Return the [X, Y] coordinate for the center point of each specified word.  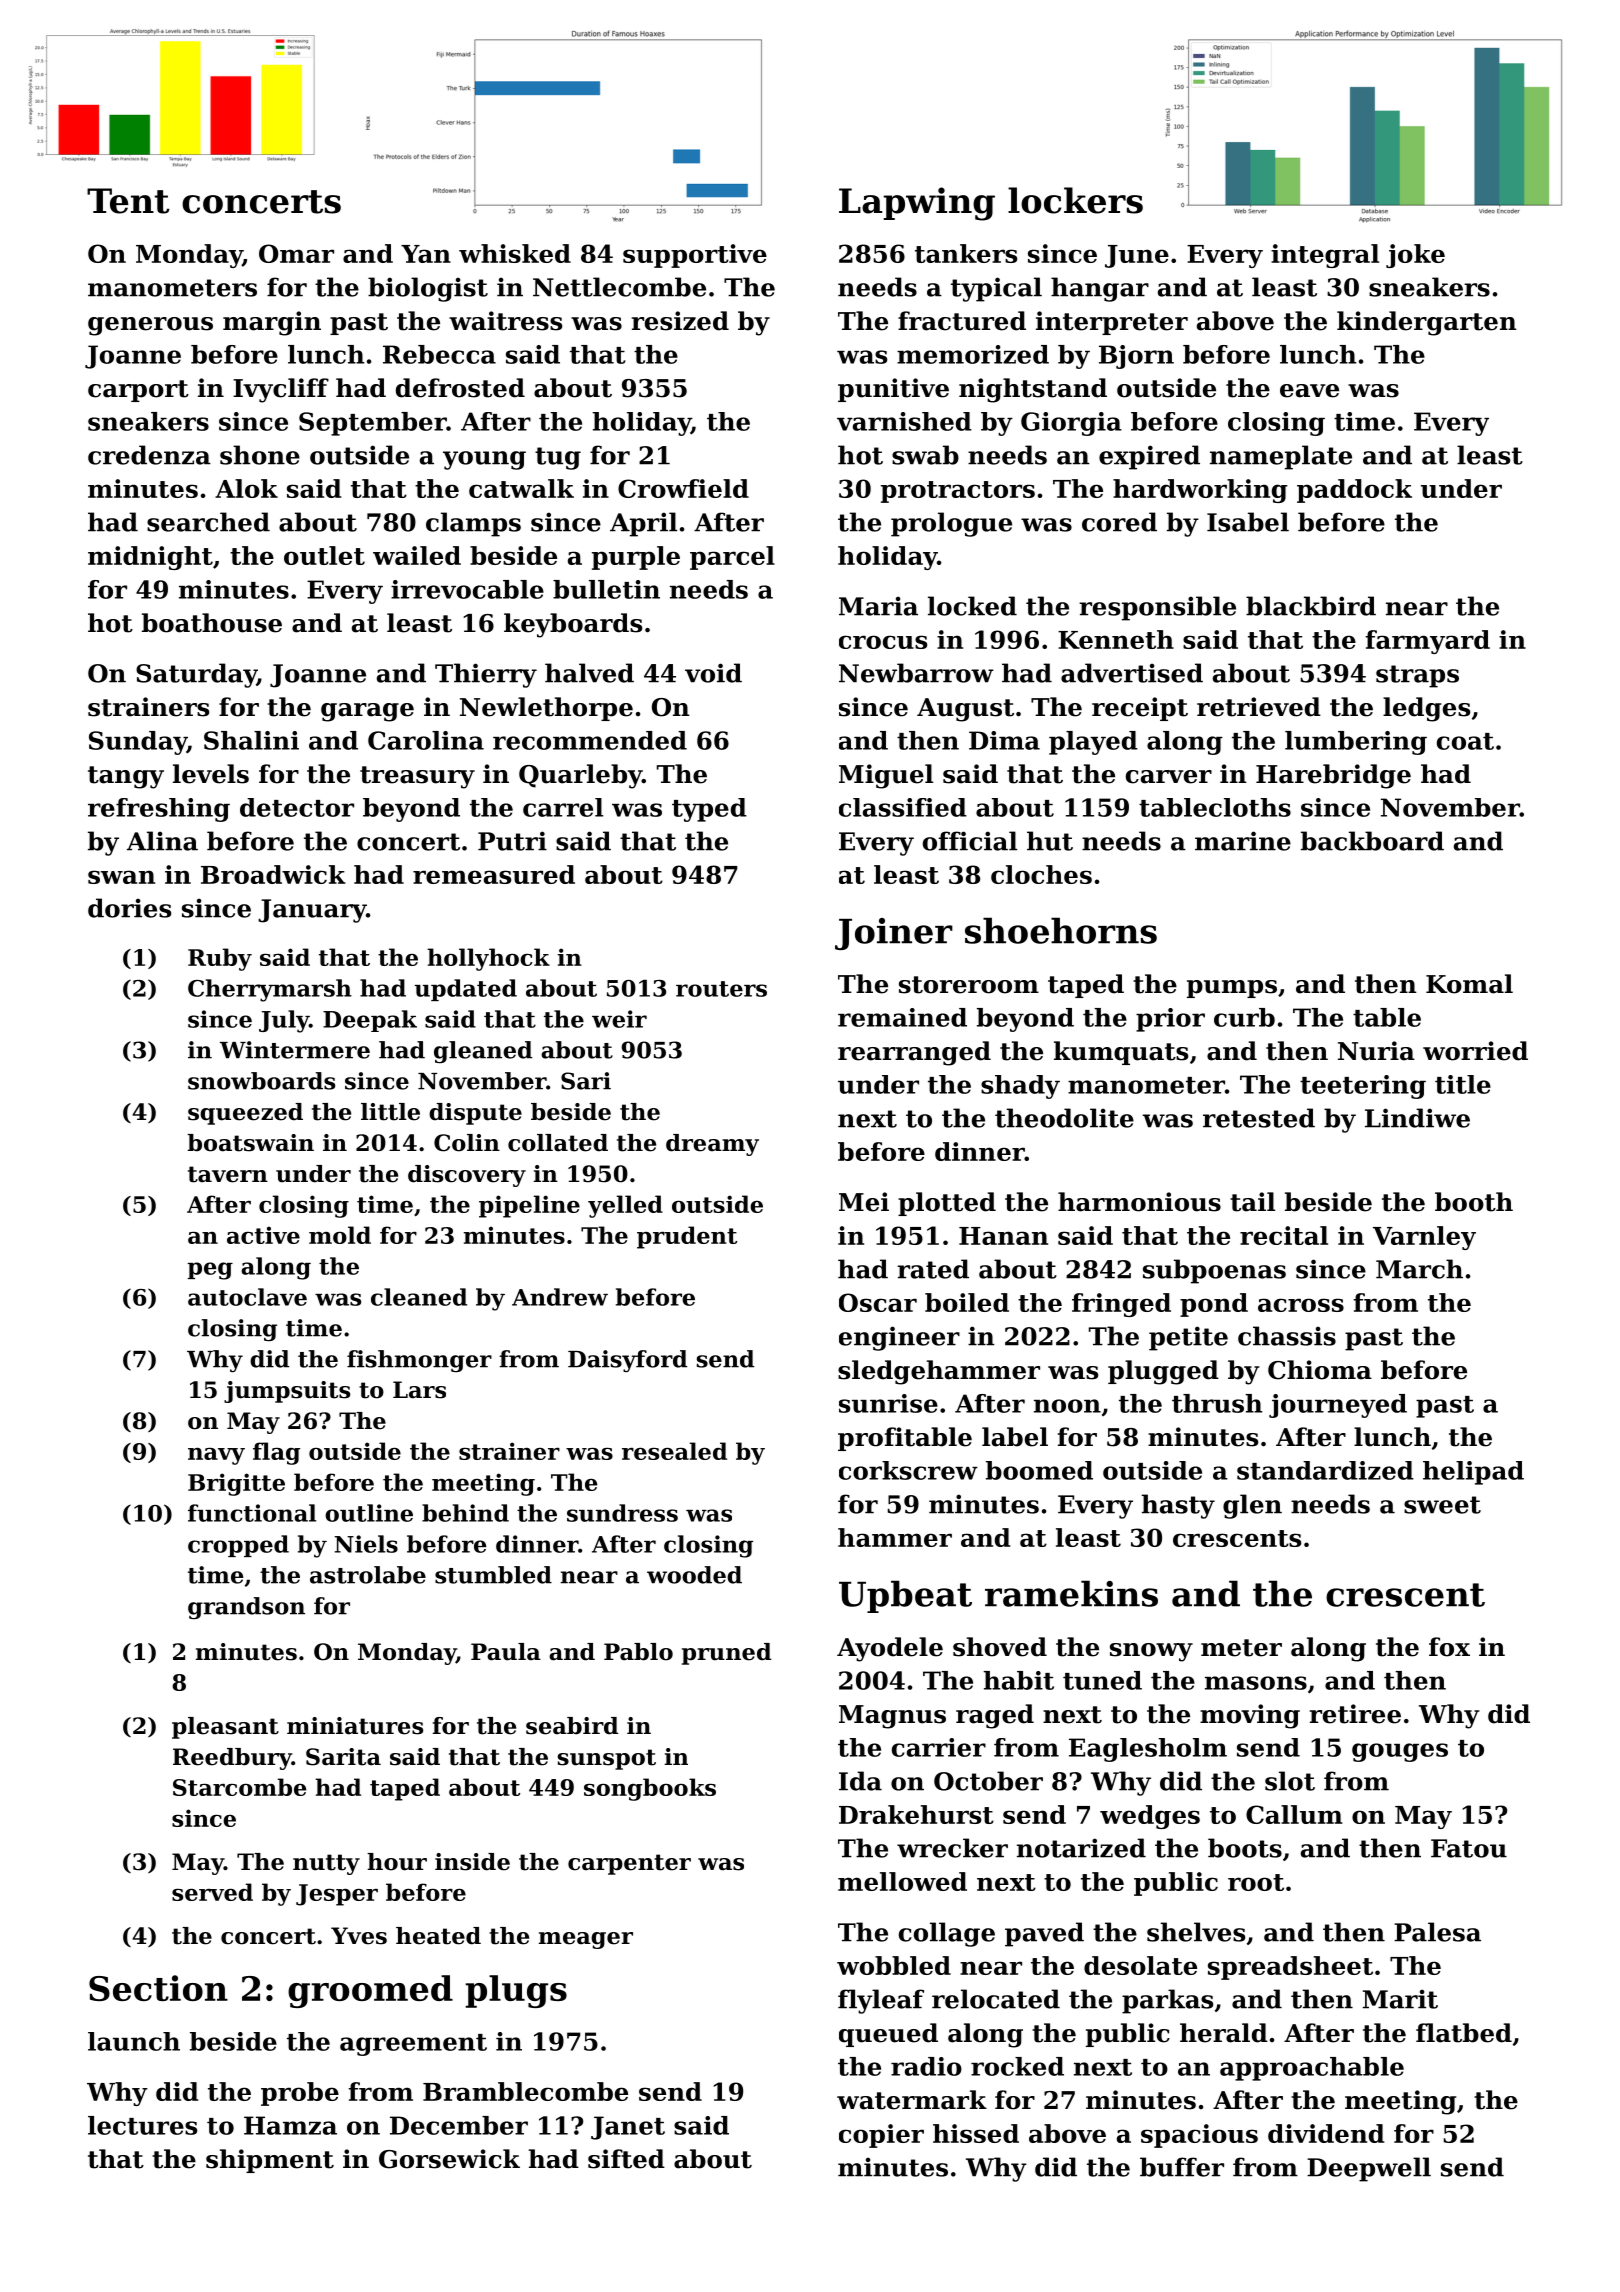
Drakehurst [916, 1814]
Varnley [1424, 1238]
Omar [296, 253]
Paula [506, 1652]
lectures [142, 2125]
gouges [1400, 1752]
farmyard [1428, 642]
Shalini [251, 740]
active [263, 1235]
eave [1309, 391]
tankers [966, 253]
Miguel [886, 776]
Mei [864, 1202]
